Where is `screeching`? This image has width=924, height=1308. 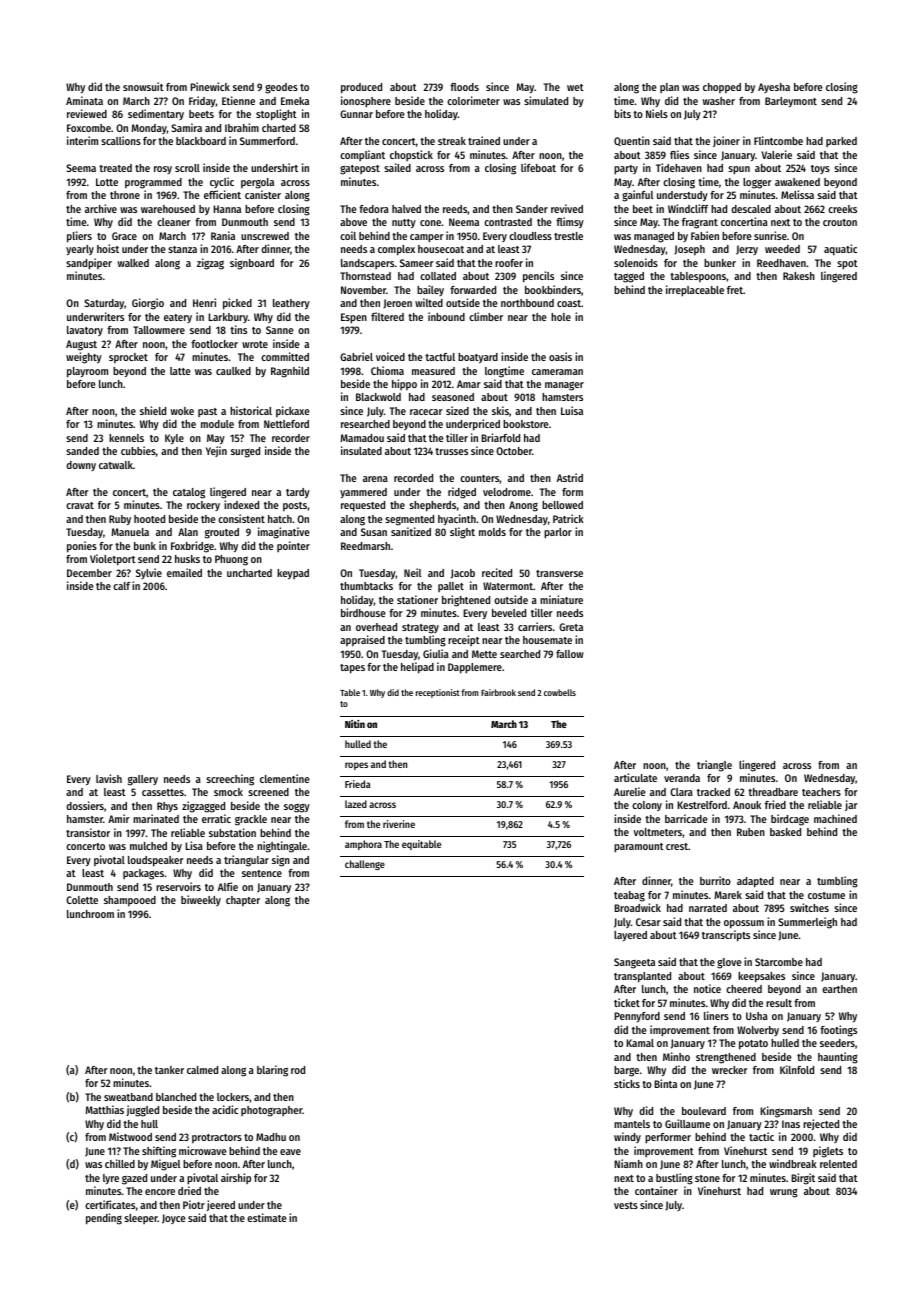
screeching is located at coordinates (230, 780).
